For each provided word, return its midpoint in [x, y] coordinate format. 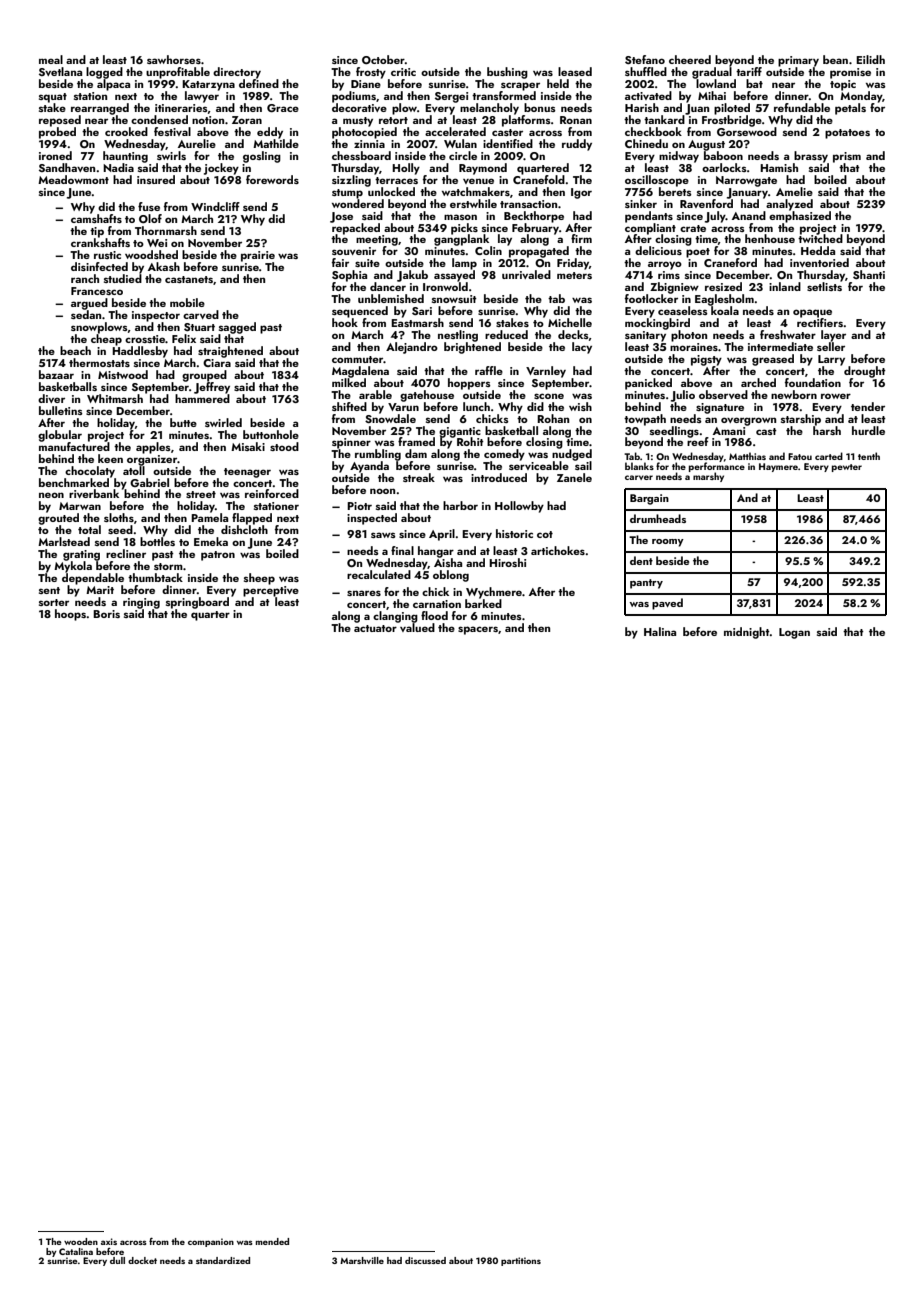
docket [142, 1260]
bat [754, 83]
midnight [747, 633]
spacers [478, 630]
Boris [106, 614]
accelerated [455, 131]
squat [53, 98]
